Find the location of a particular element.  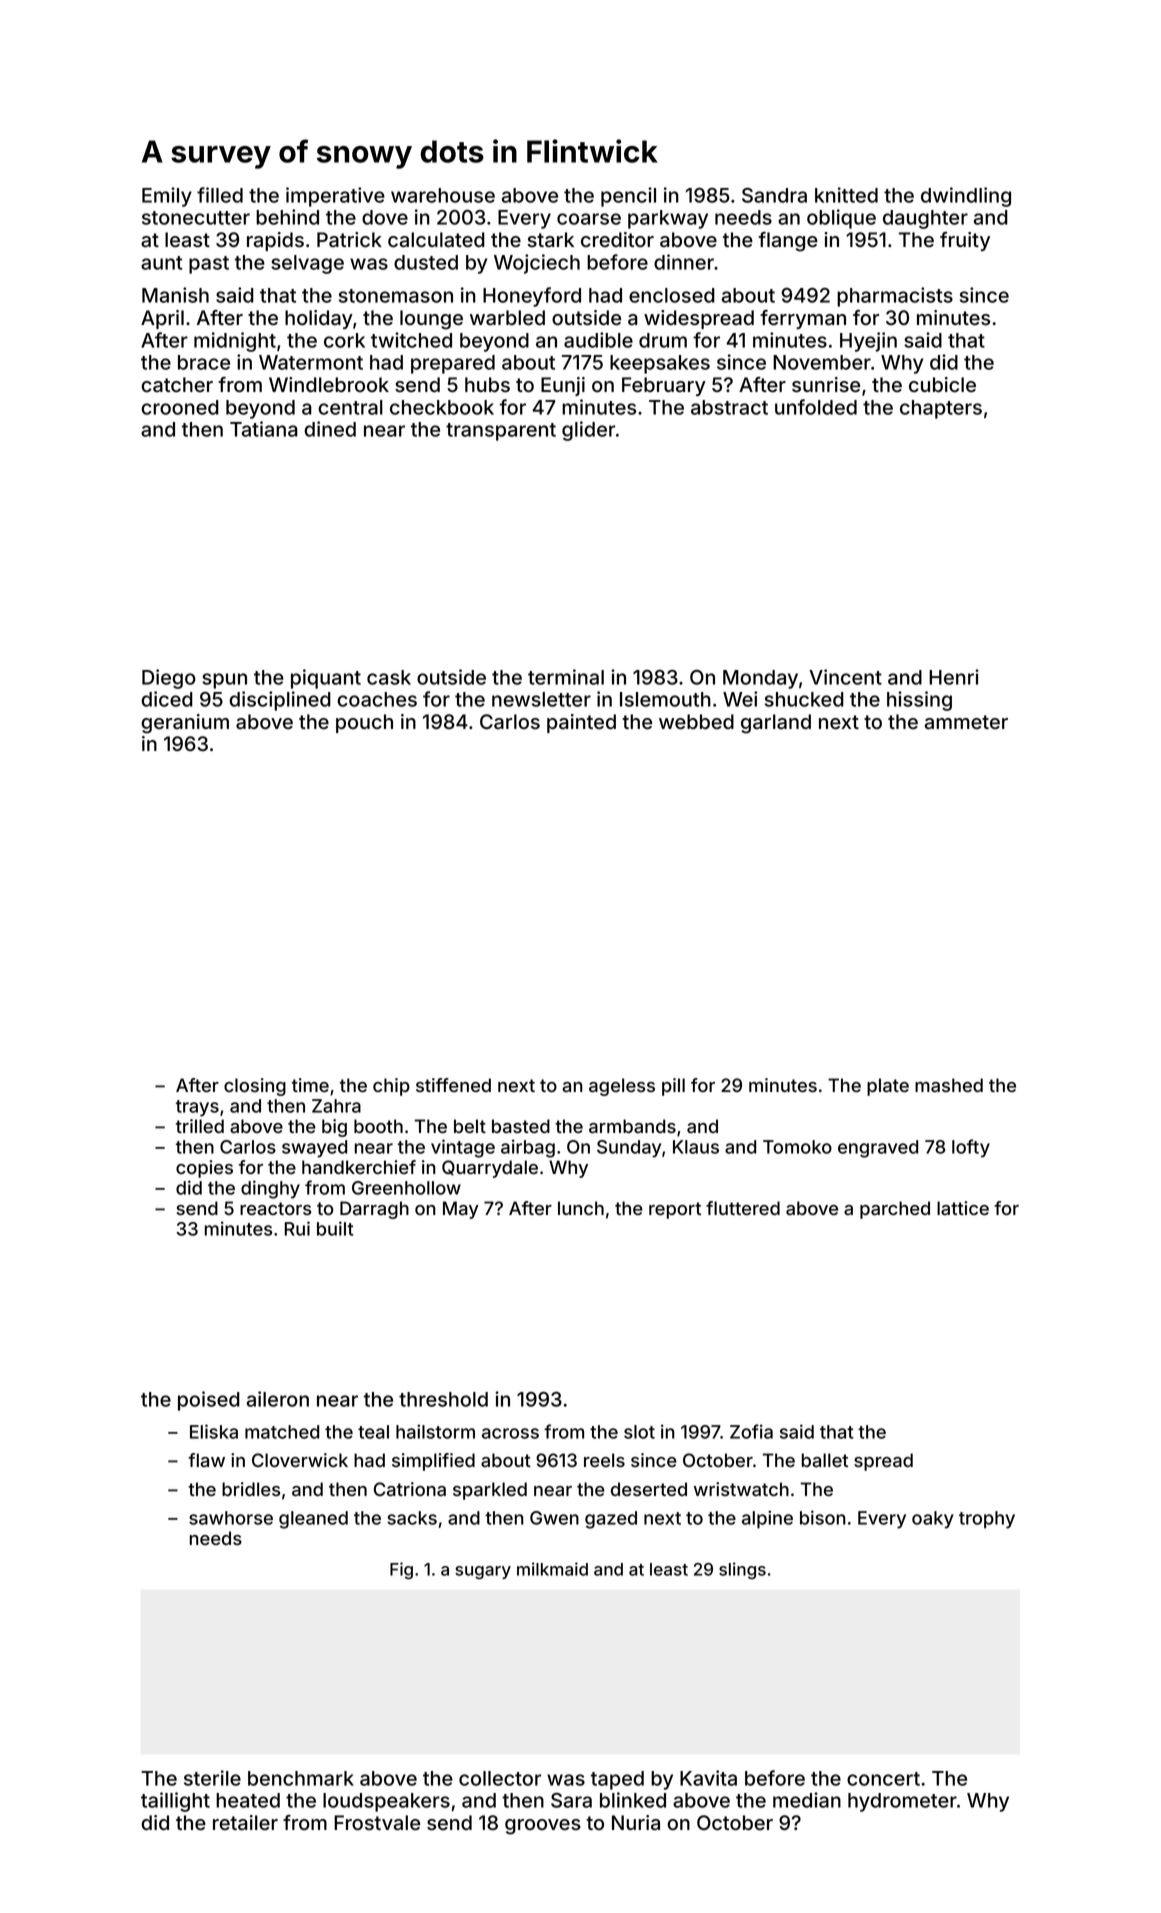

Nuria is located at coordinates (636, 1823).
